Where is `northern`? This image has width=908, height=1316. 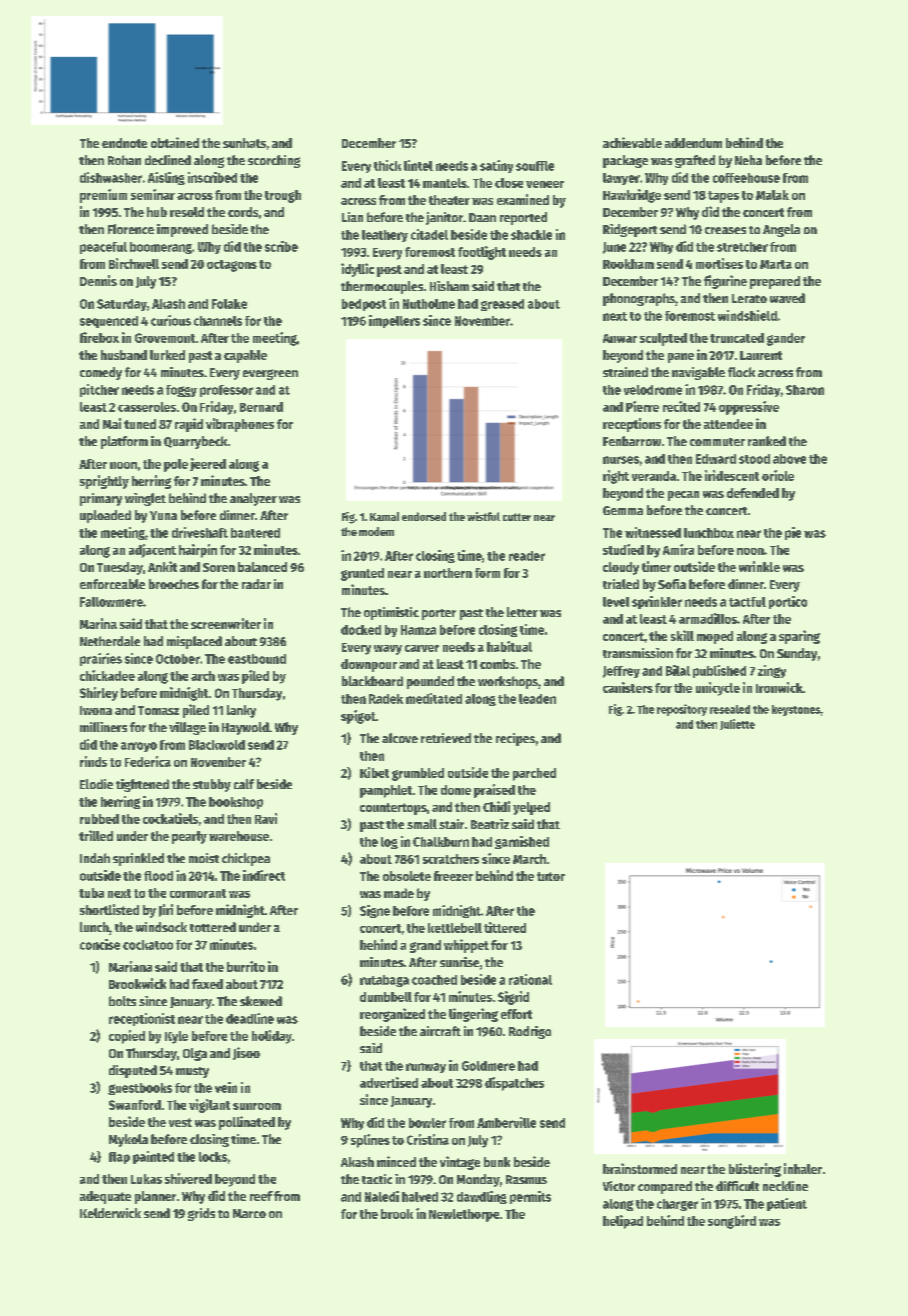 northern is located at coordinates (448, 573).
